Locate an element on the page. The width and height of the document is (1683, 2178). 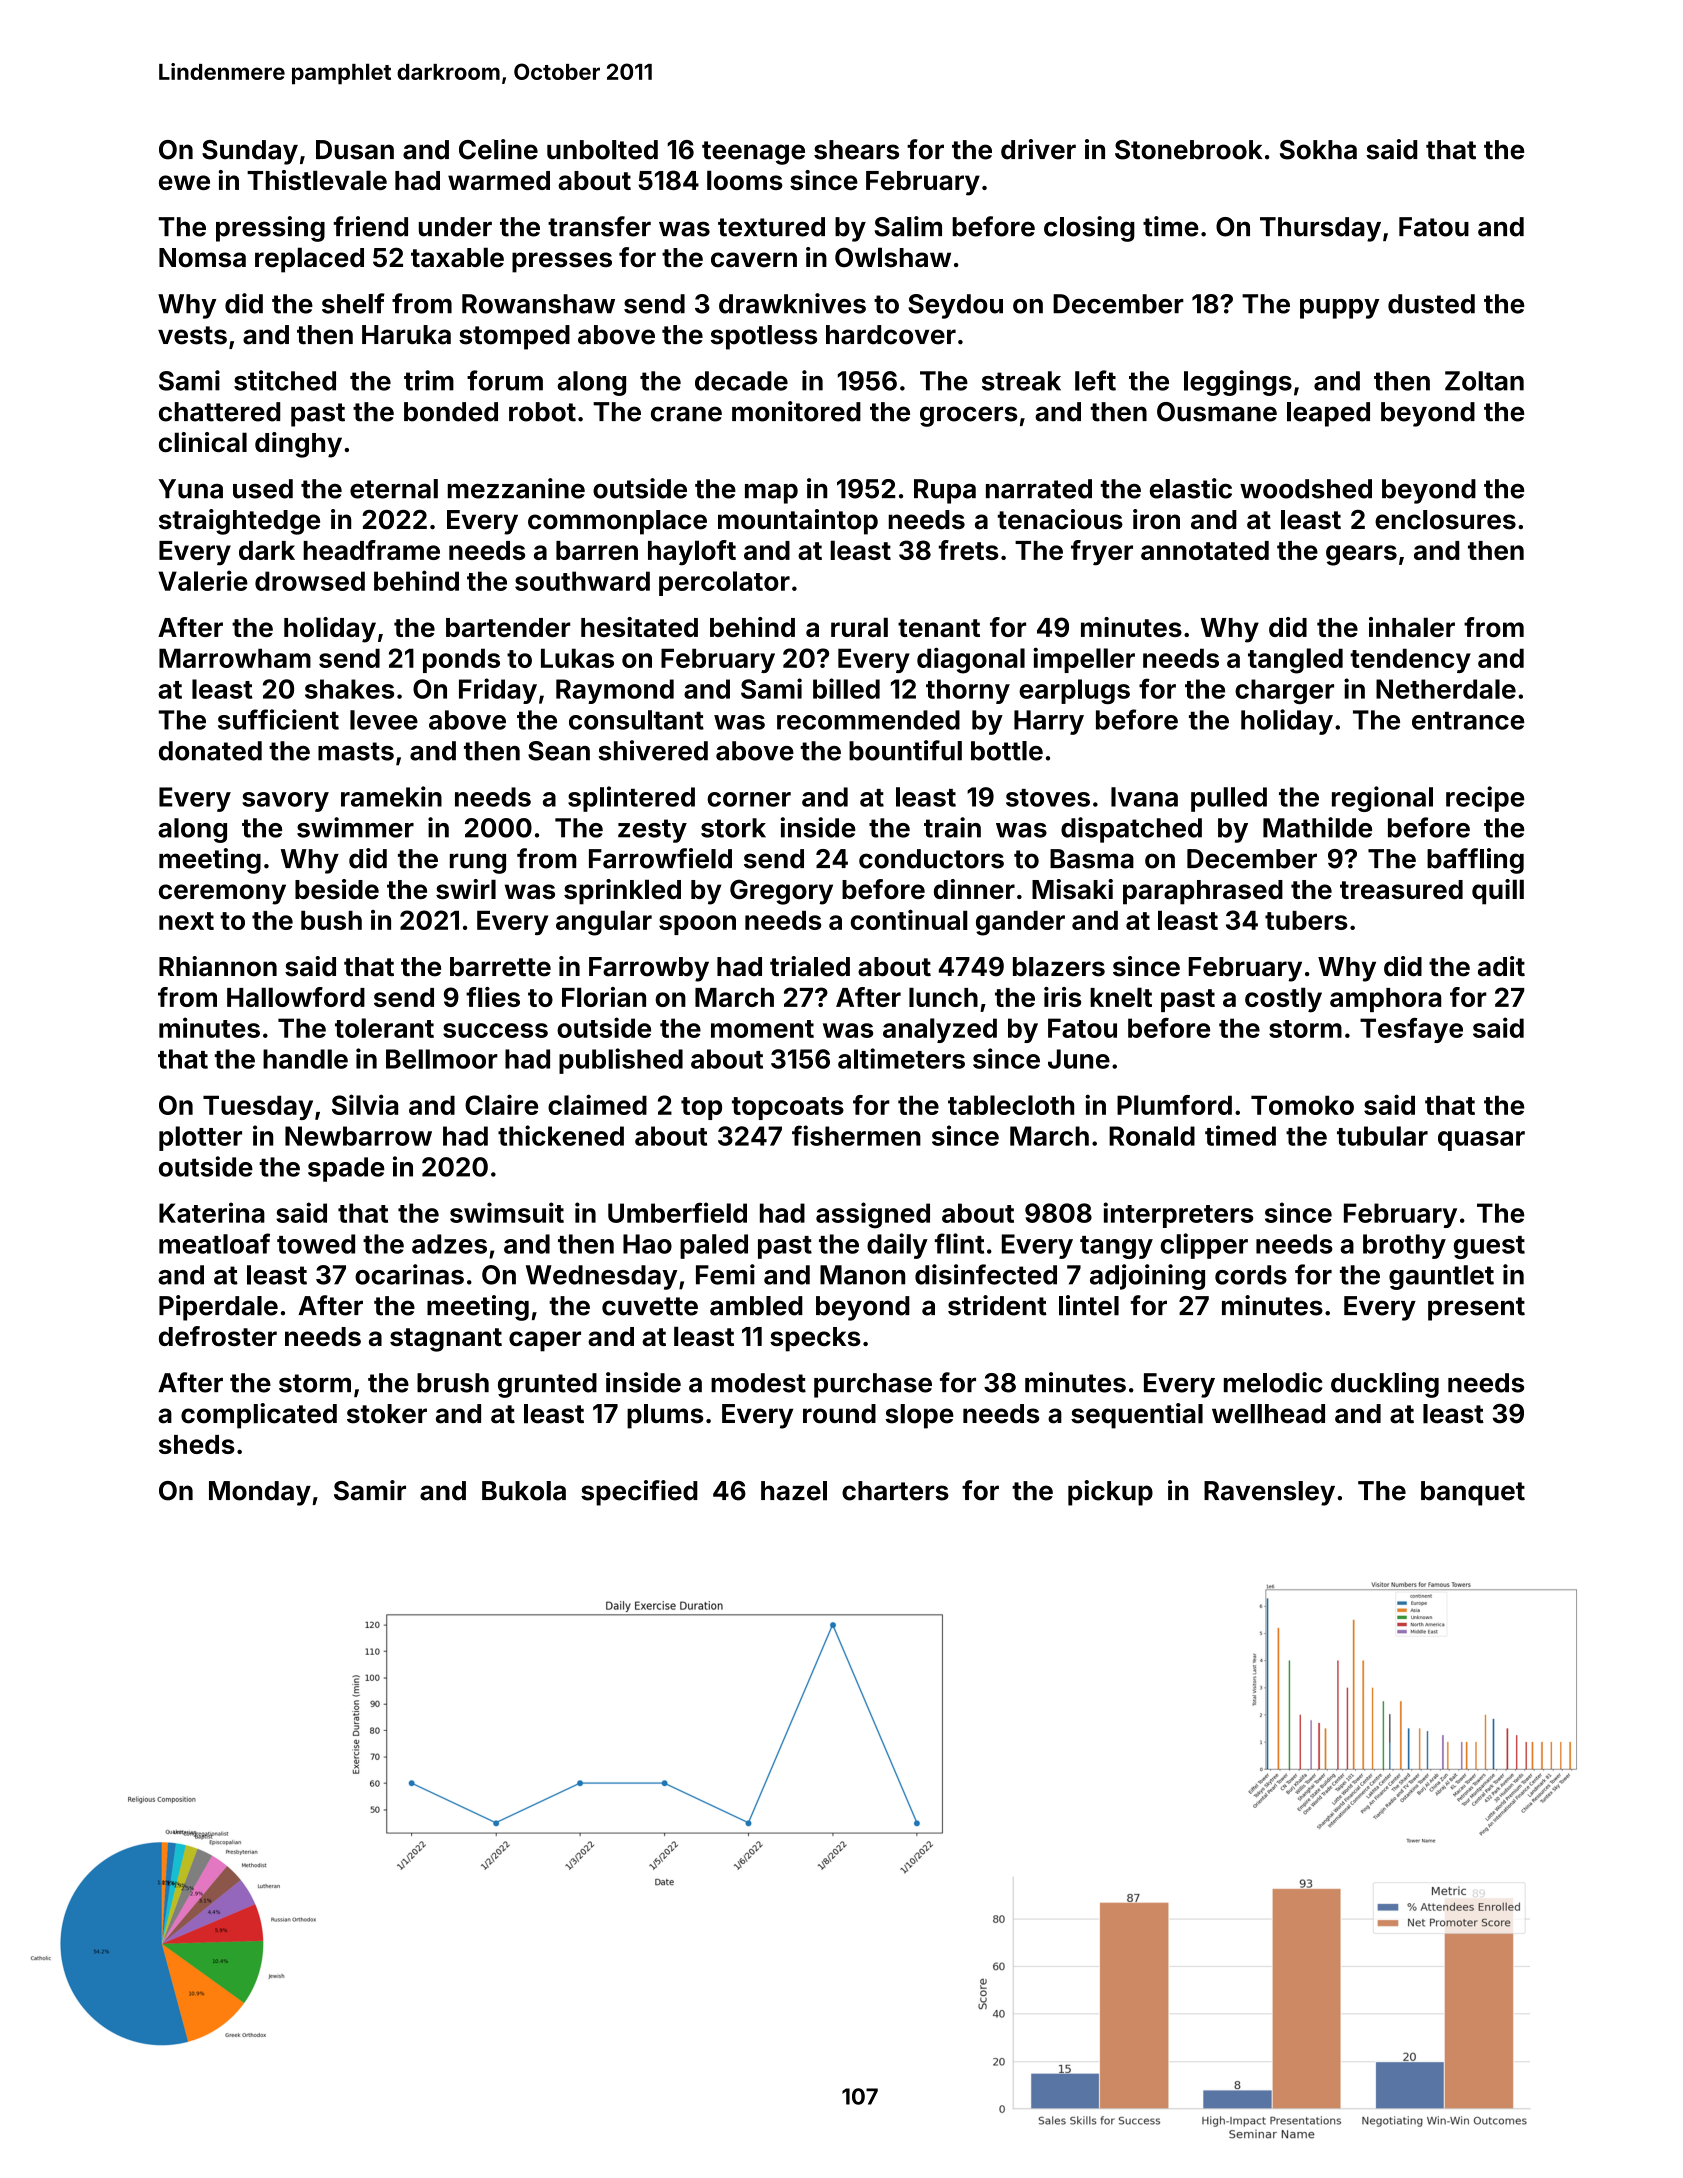
quill is located at coordinates (1498, 892).
